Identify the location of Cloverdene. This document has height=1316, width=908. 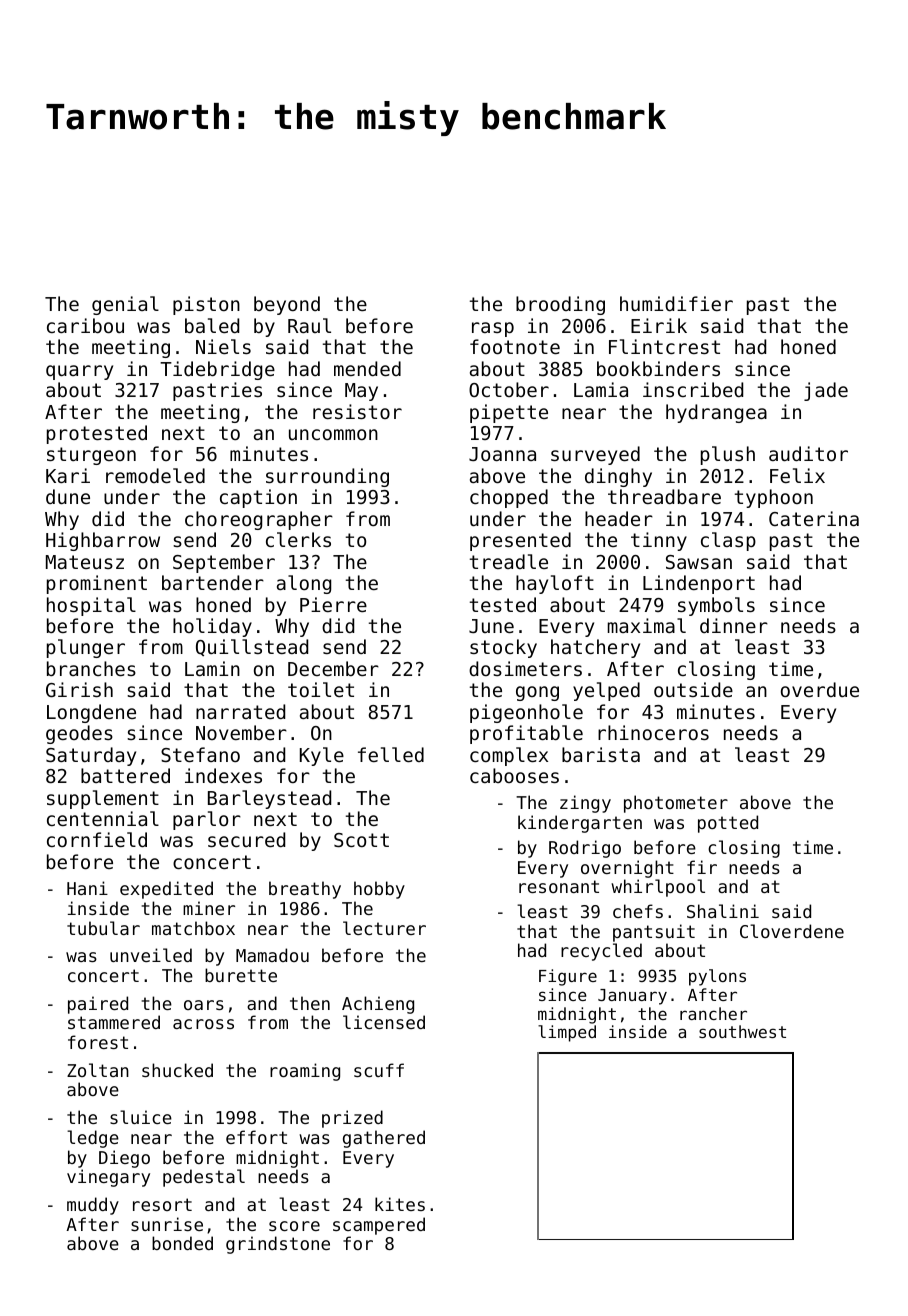
(792, 931).
